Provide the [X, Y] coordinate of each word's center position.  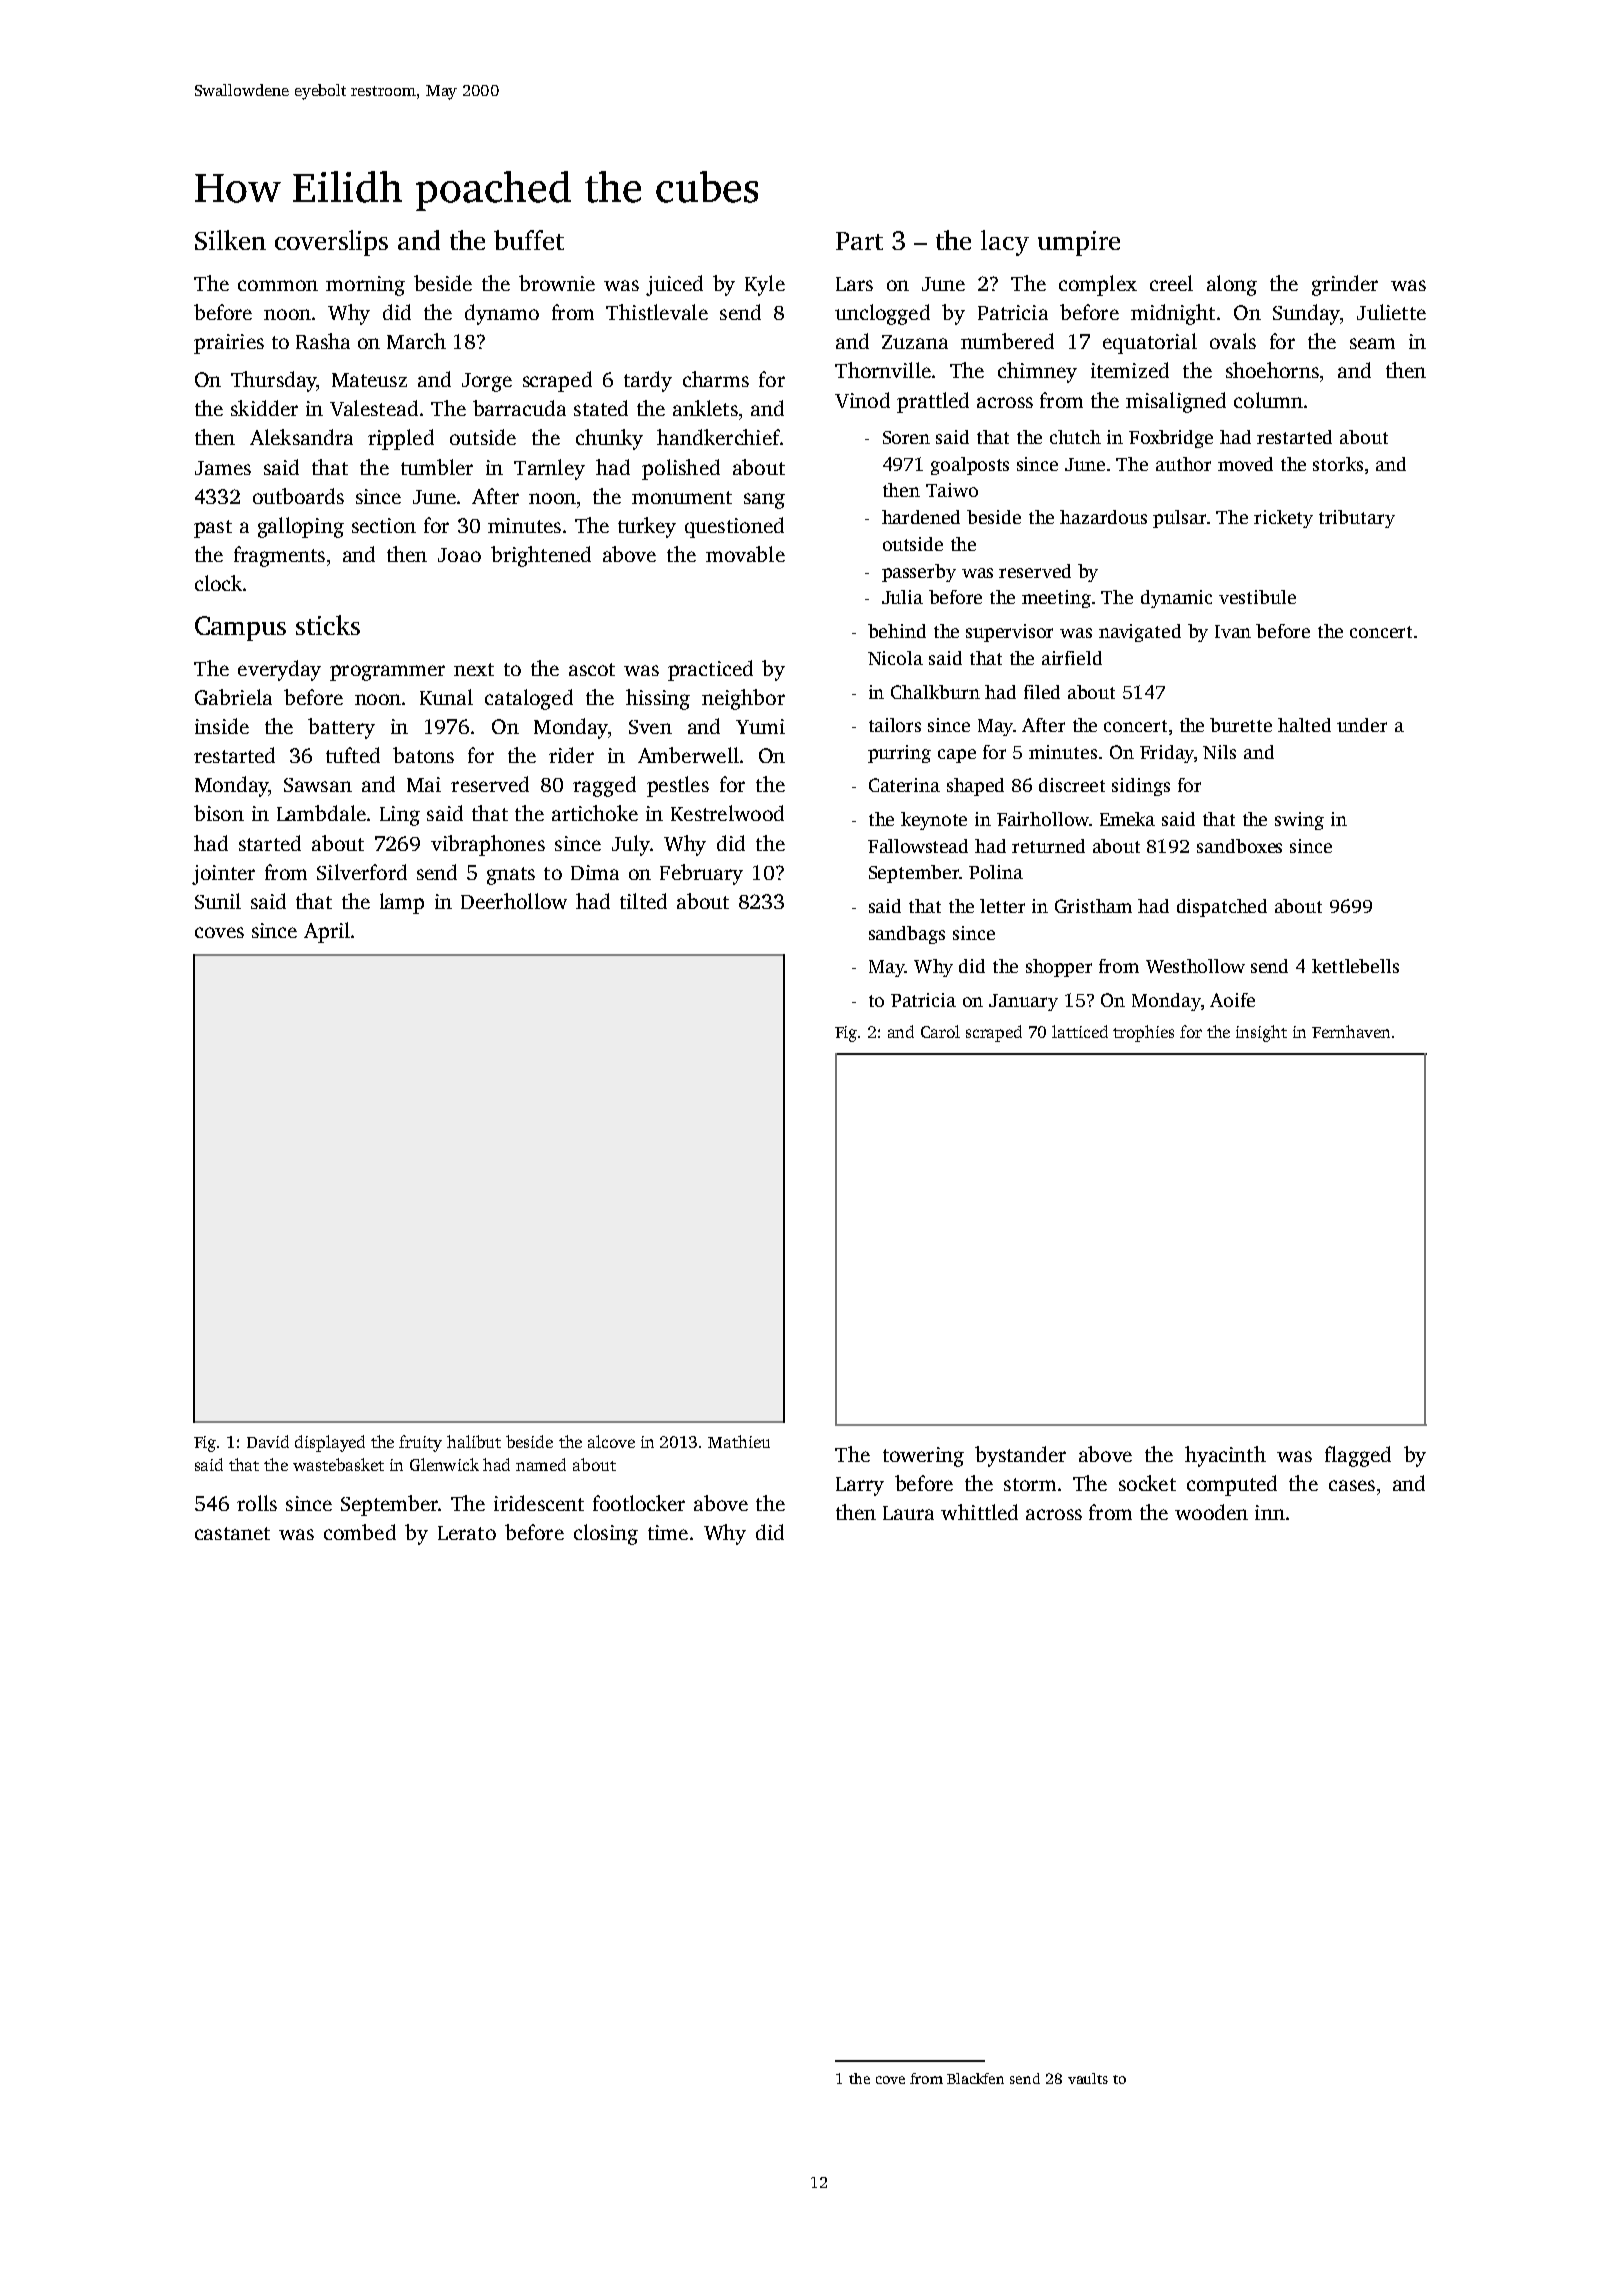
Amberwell [688, 755]
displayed [330, 1443]
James [223, 468]
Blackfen [975, 2078]
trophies [1143, 1033]
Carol [940, 1031]
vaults [1088, 2078]
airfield [1072, 658]
